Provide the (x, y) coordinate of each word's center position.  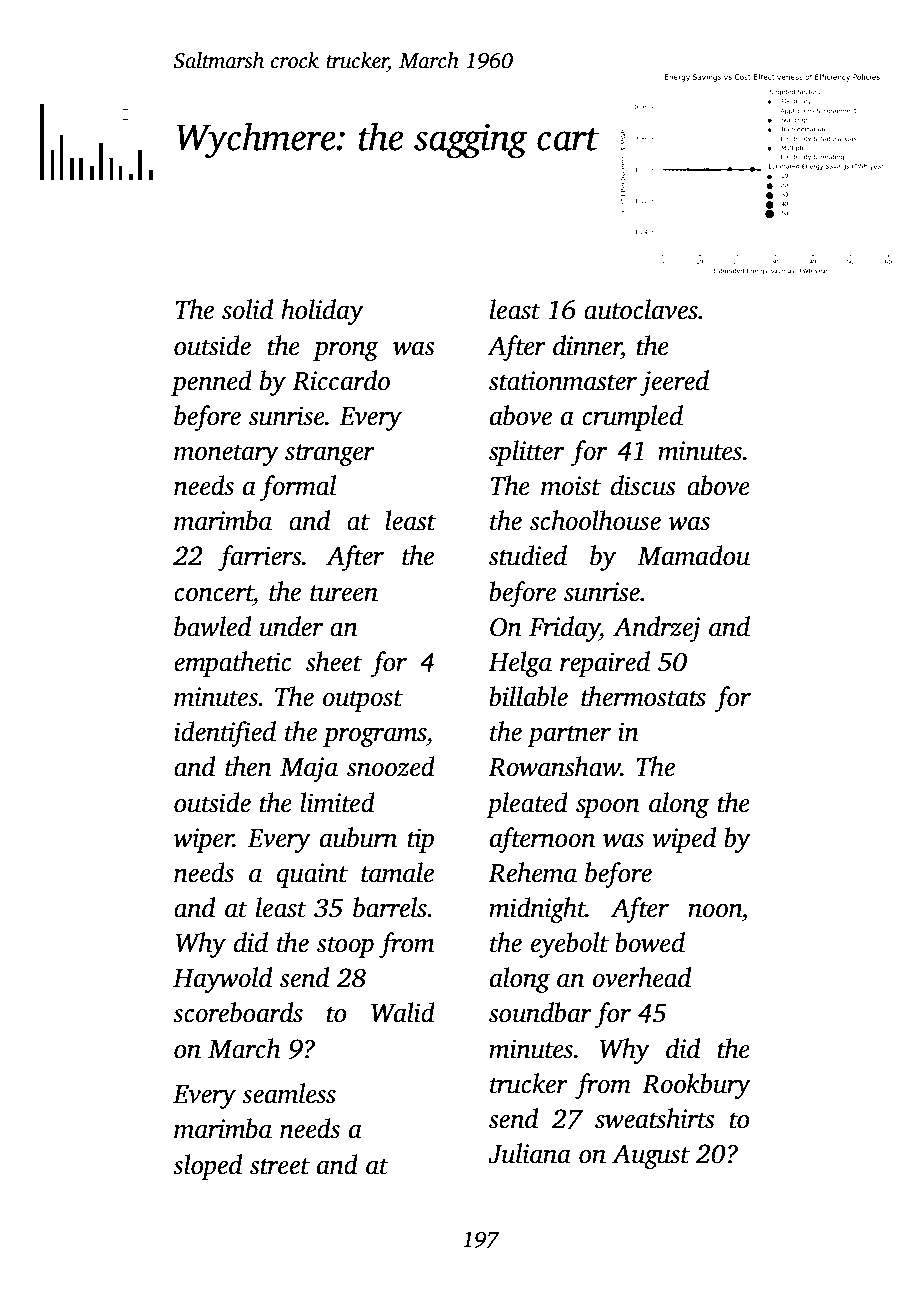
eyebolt (570, 945)
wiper (204, 840)
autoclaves (641, 309)
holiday (322, 312)
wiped (684, 840)
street (280, 1166)
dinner (587, 345)
